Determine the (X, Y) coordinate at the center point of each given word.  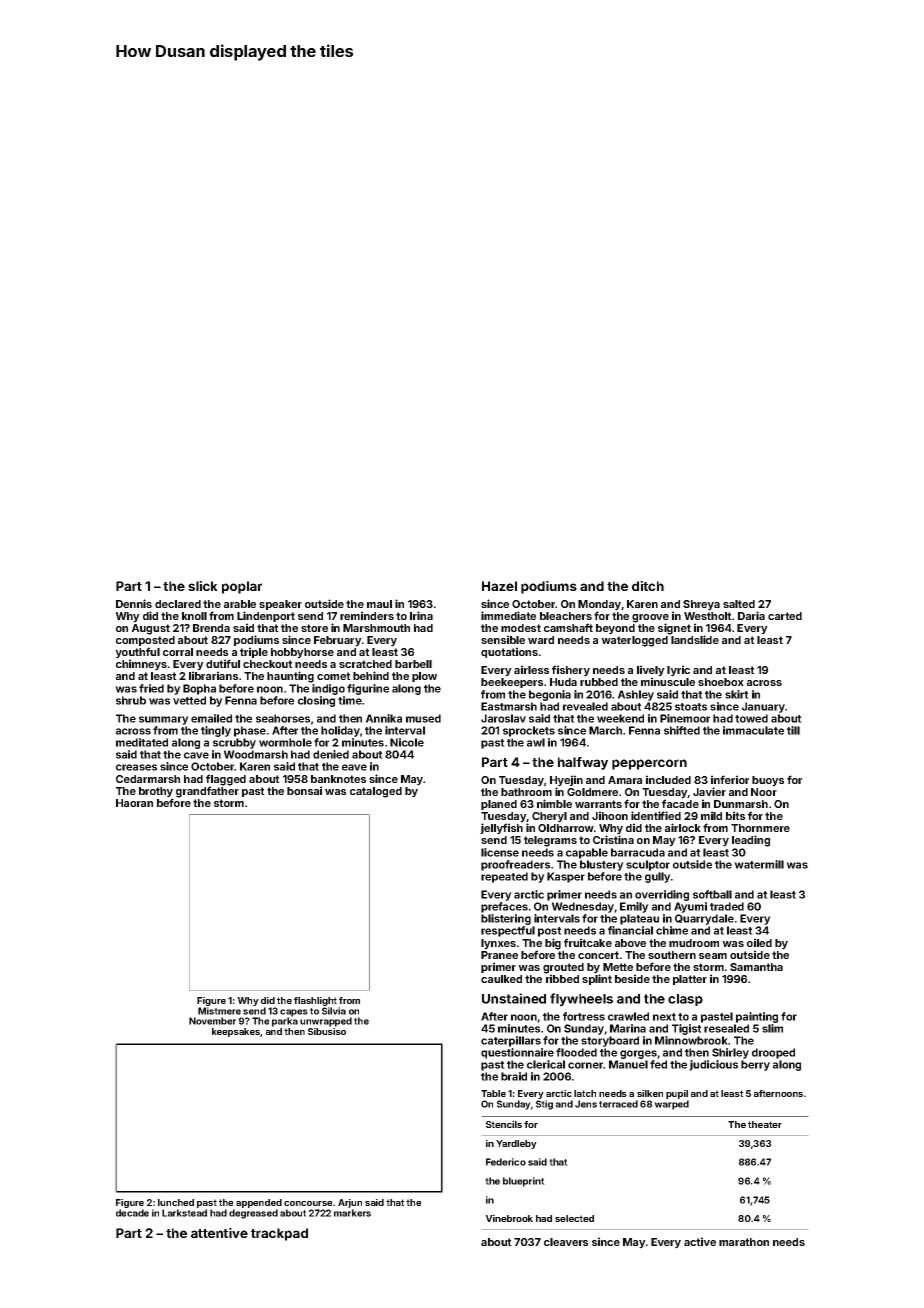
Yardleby (516, 1144)
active (700, 1241)
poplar (242, 587)
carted (785, 616)
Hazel (499, 586)
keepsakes (236, 1032)
